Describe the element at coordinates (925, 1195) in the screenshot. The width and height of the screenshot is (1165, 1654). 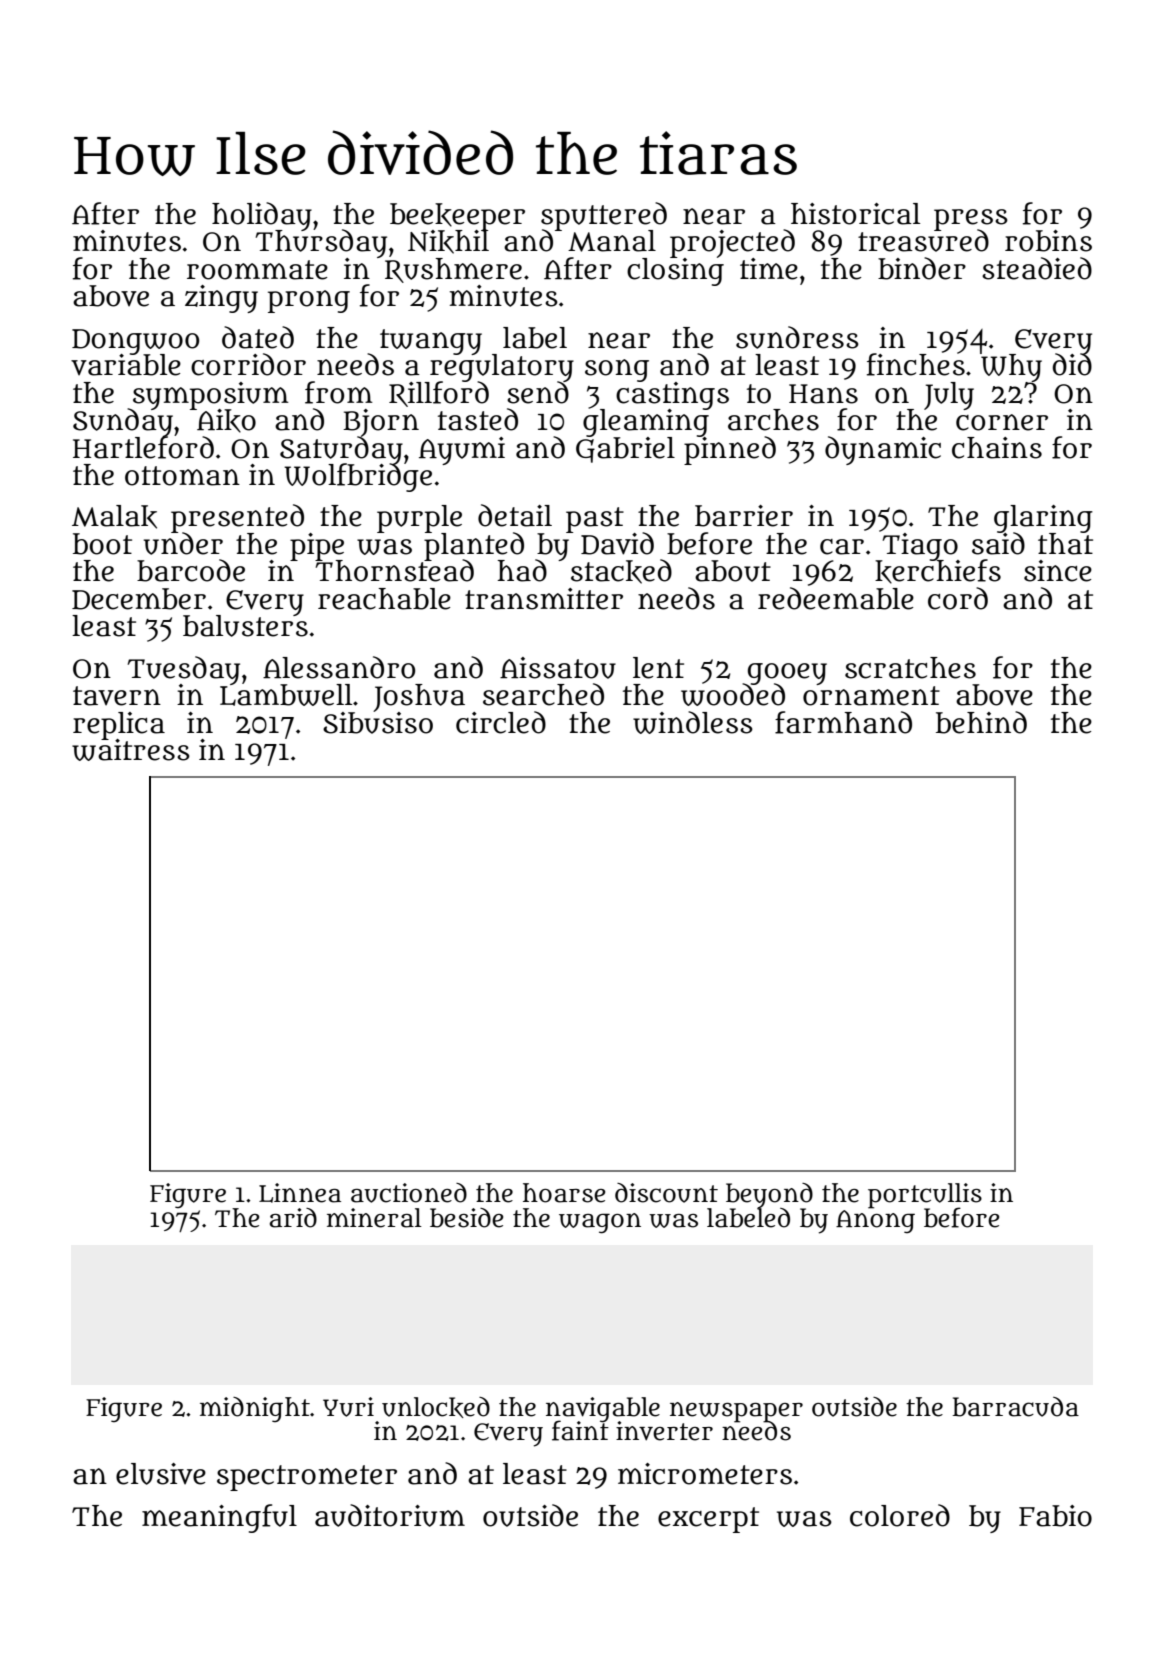
I see `portcullis` at that location.
